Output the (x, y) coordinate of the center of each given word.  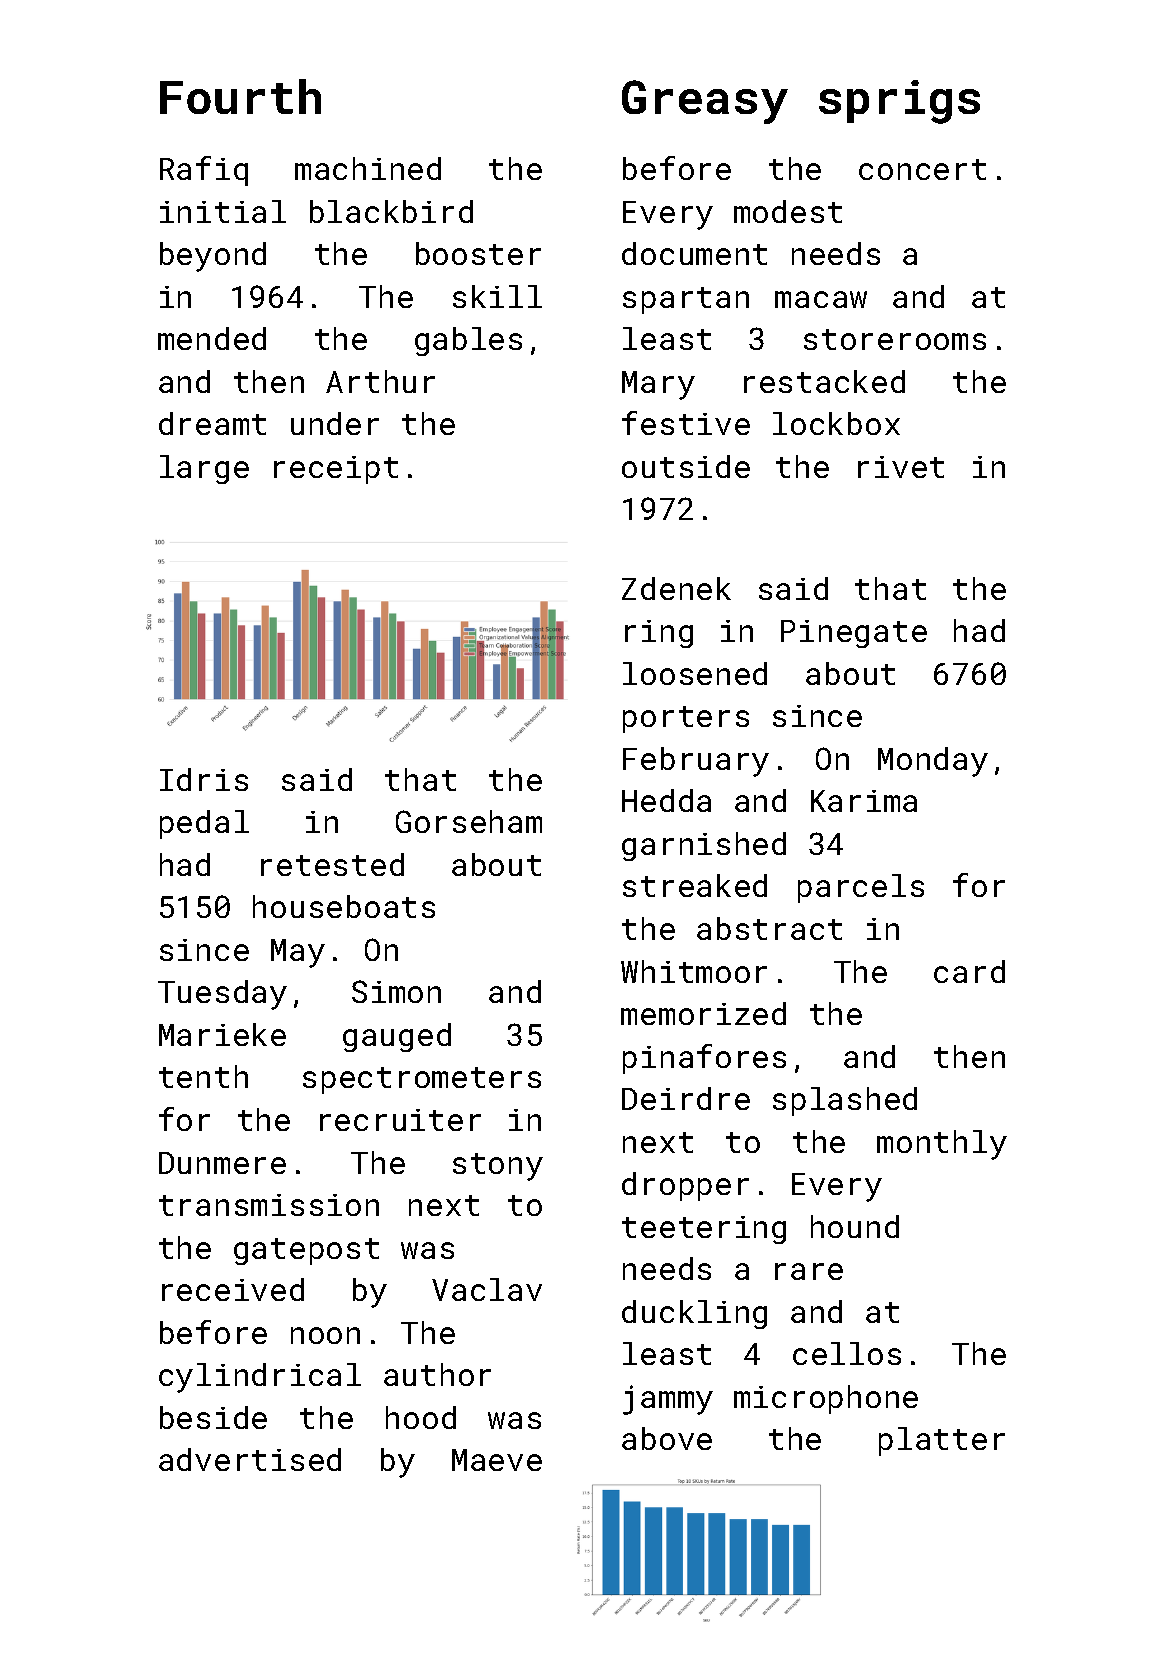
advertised (250, 1459)
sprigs (899, 102)
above (667, 1438)
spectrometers (422, 1080)
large (204, 469)
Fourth (240, 96)
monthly (942, 1145)
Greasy (705, 102)
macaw (821, 299)
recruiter (400, 1120)
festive (686, 423)
